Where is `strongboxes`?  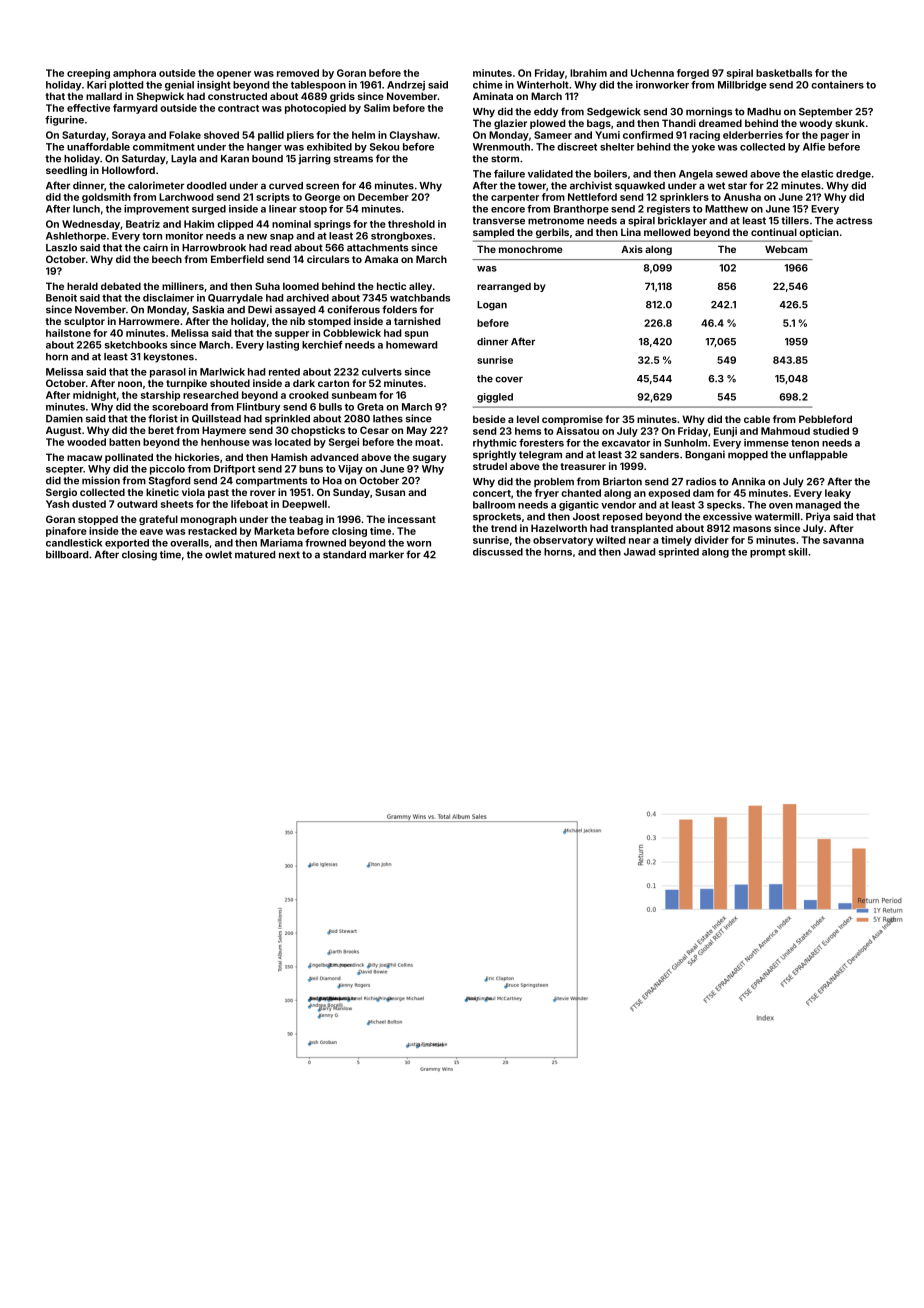
strongboxes is located at coordinates (401, 237).
